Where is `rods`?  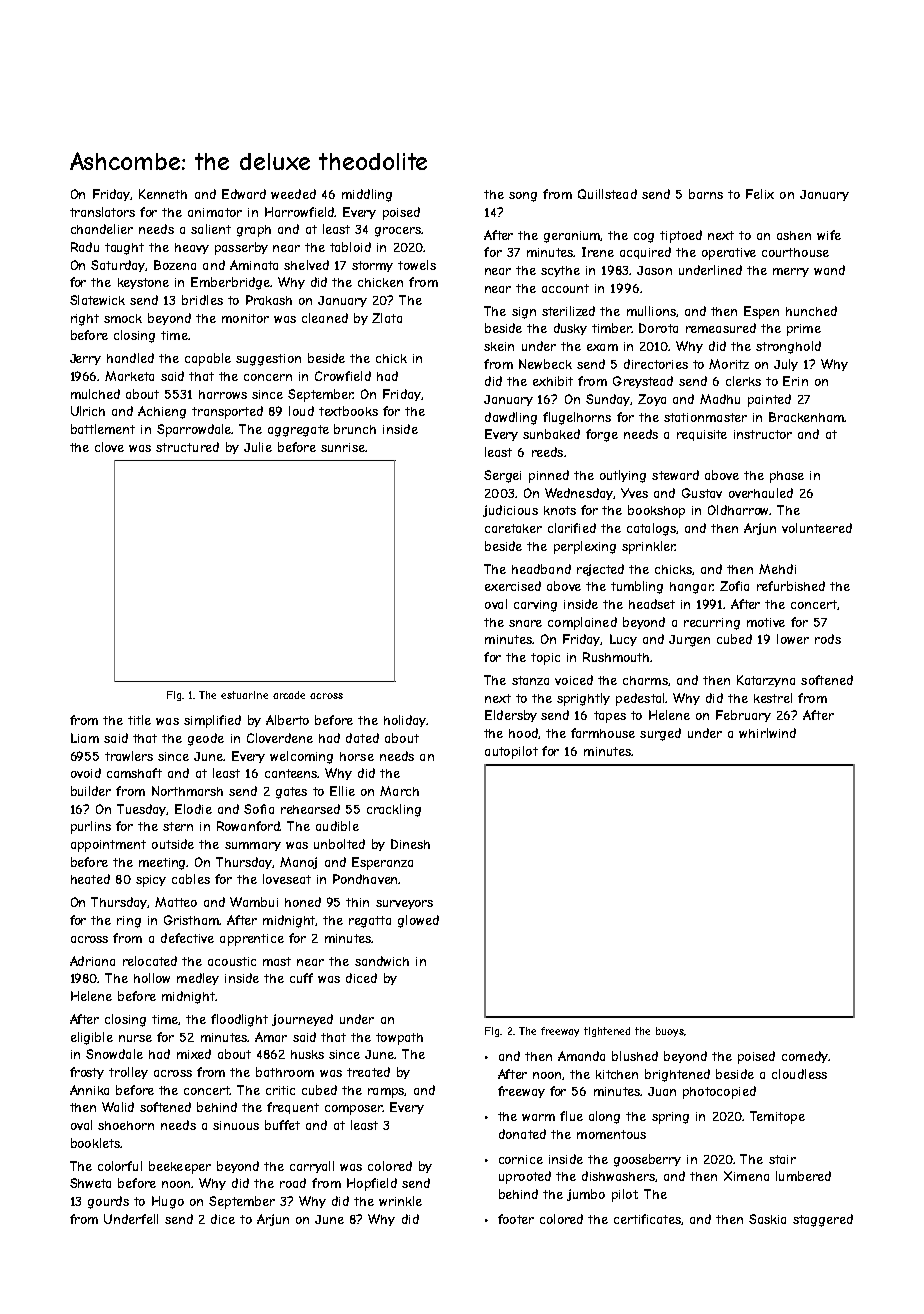
rods is located at coordinates (828, 639).
